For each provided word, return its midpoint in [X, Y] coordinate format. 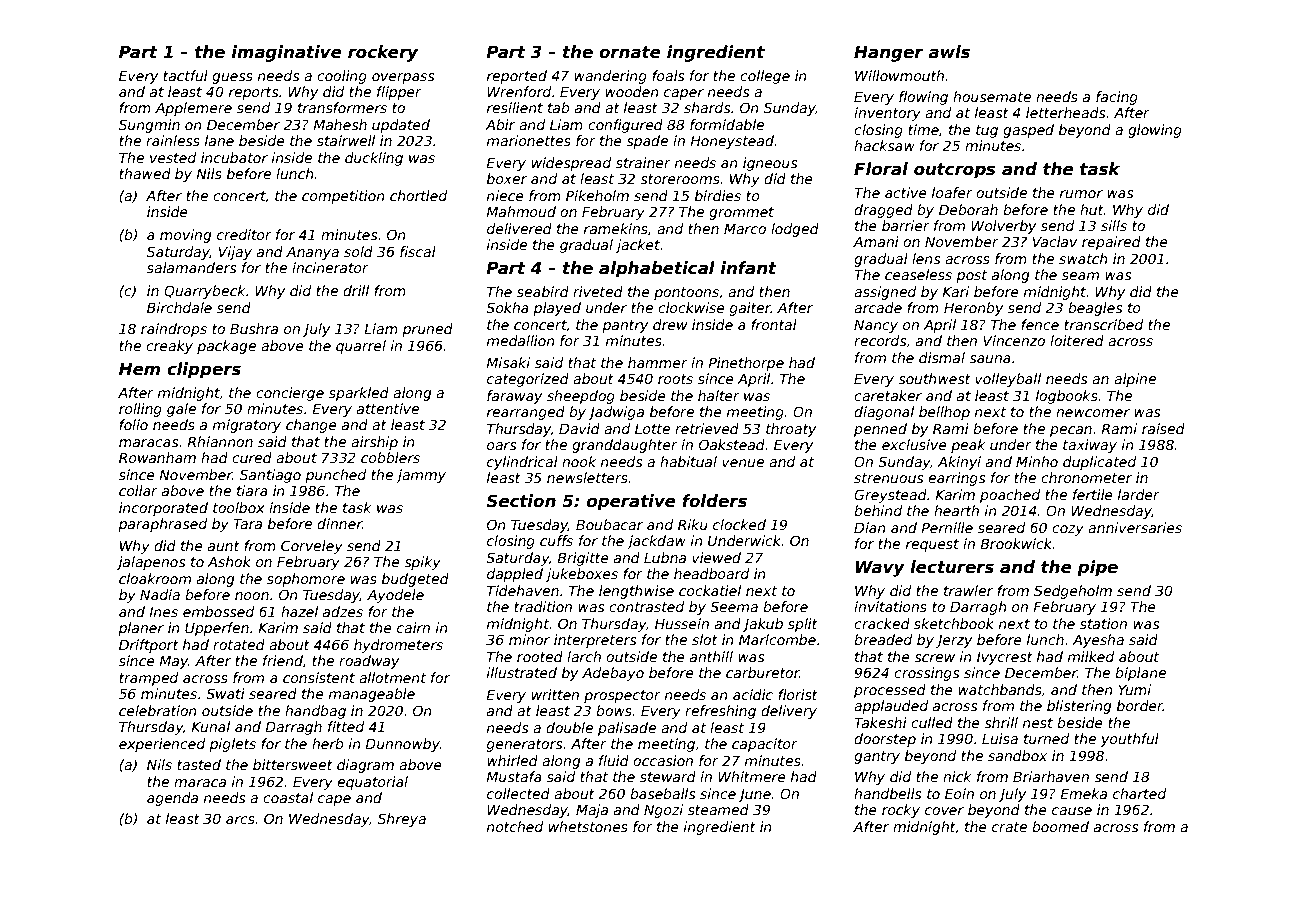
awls [949, 52]
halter [719, 395]
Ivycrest [1005, 658]
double [569, 727]
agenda [172, 799]
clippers [204, 370]
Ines [163, 611]
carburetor [763, 672]
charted [1139, 793]
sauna [990, 359]
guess [232, 78]
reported [517, 77]
